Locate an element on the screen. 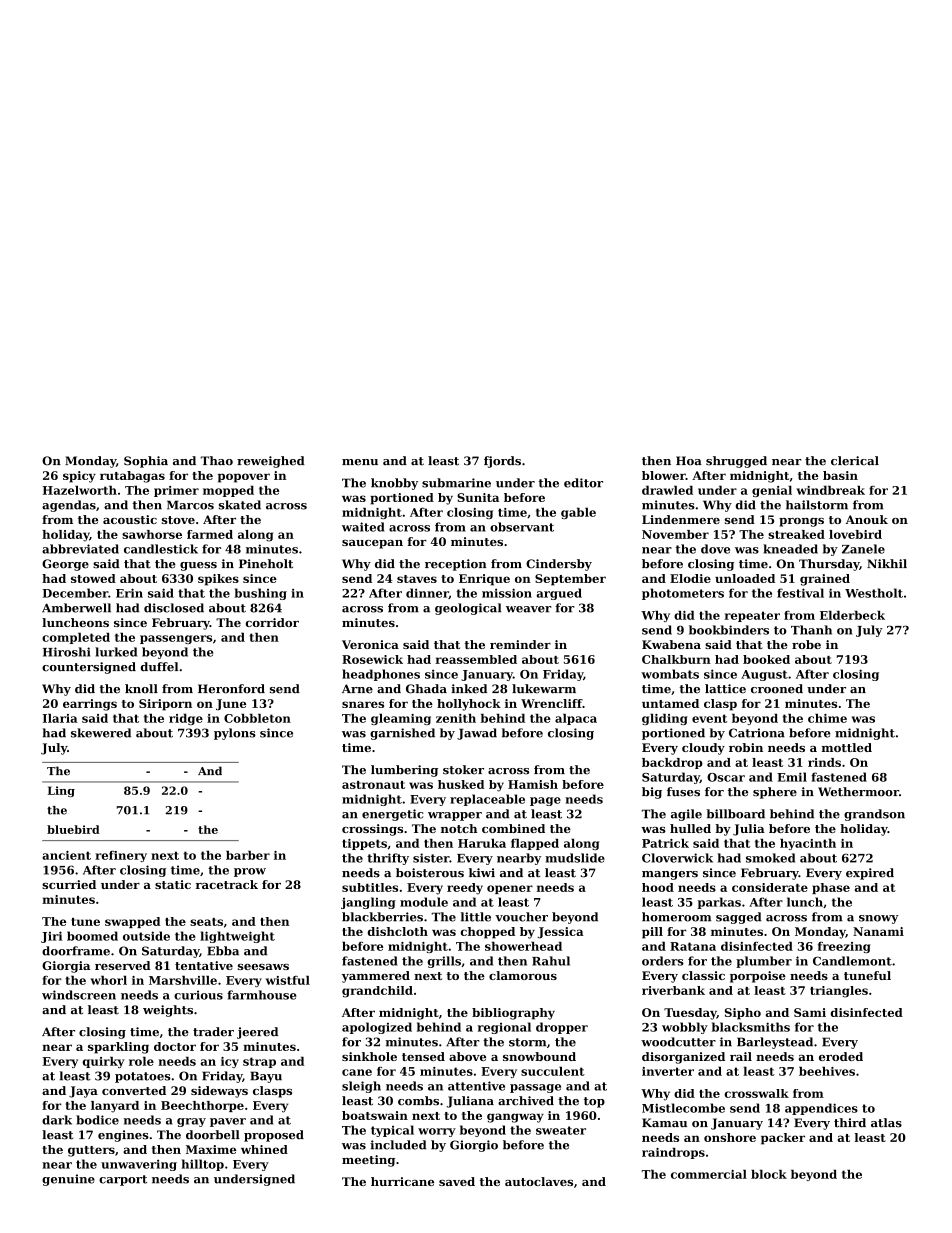 The width and height of the screenshot is (952, 1233). Ilaria is located at coordinates (60, 718).
